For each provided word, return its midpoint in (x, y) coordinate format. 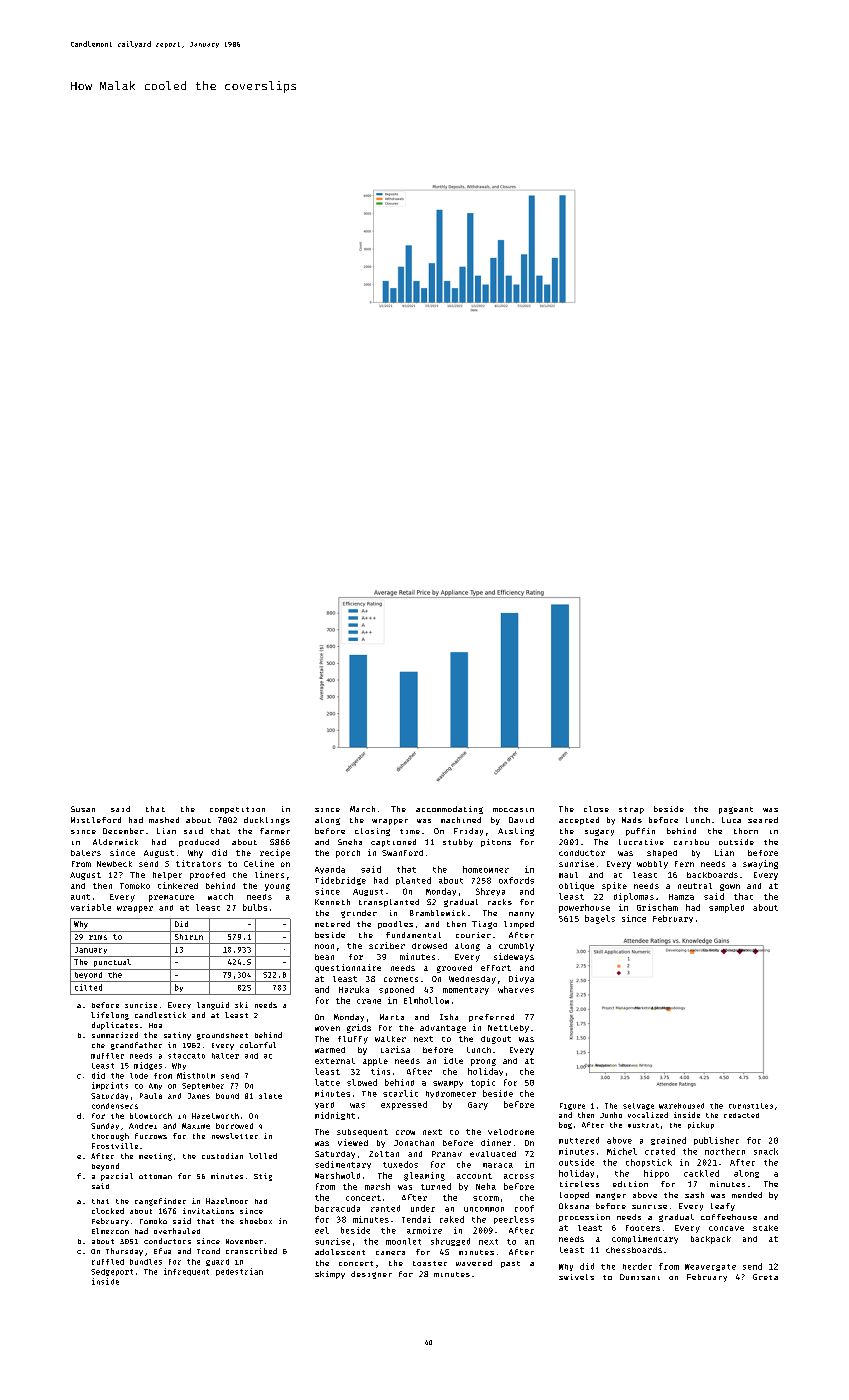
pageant (736, 810)
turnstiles (751, 1106)
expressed (404, 1105)
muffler (107, 1056)
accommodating (449, 810)
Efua (162, 1251)
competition (237, 810)
